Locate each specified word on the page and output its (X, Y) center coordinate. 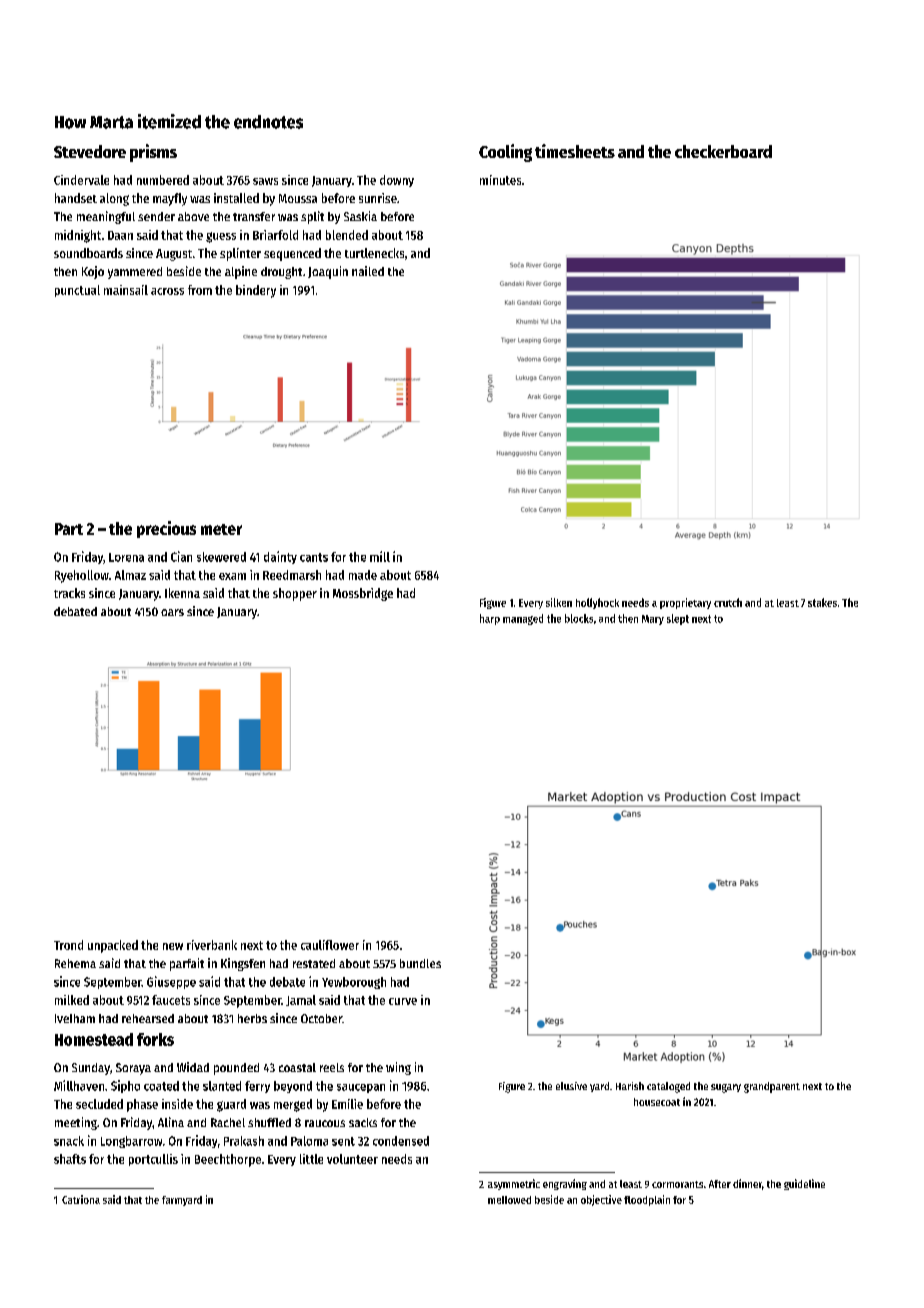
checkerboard (723, 151)
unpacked (113, 946)
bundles (420, 963)
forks (155, 1039)
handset (76, 198)
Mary (653, 620)
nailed (368, 271)
